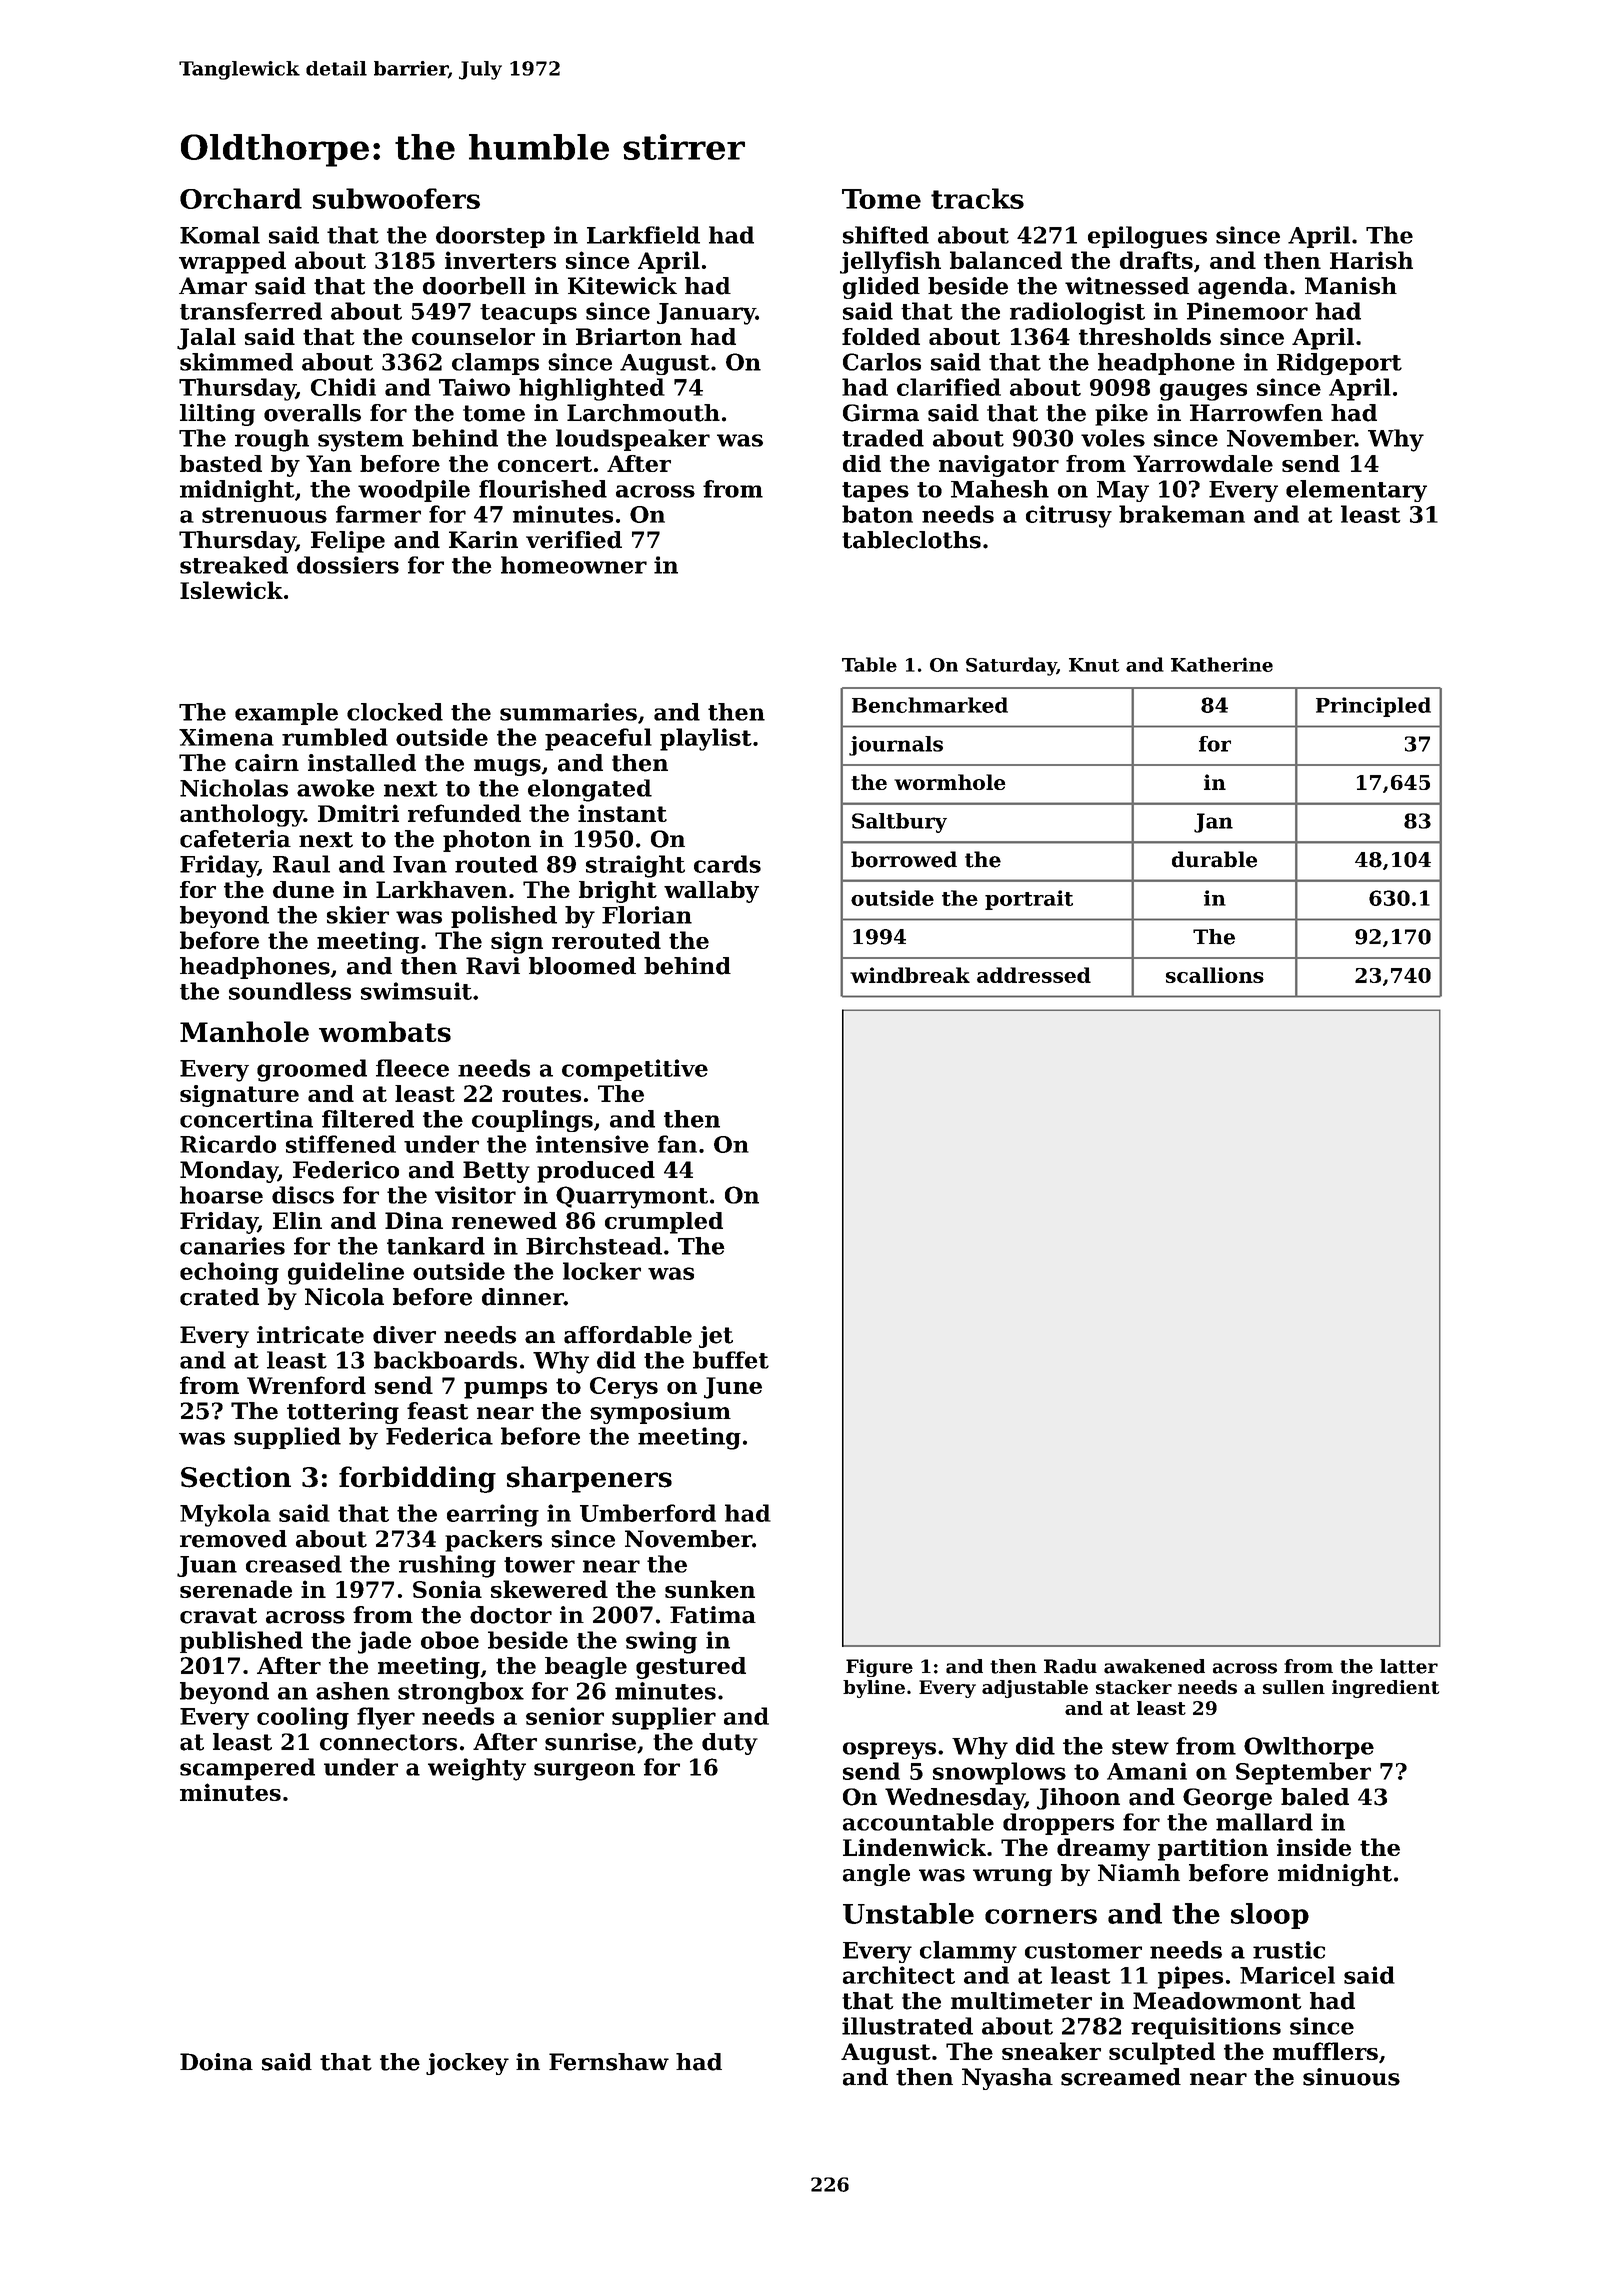  I want to click on homeowner, so click(574, 565).
